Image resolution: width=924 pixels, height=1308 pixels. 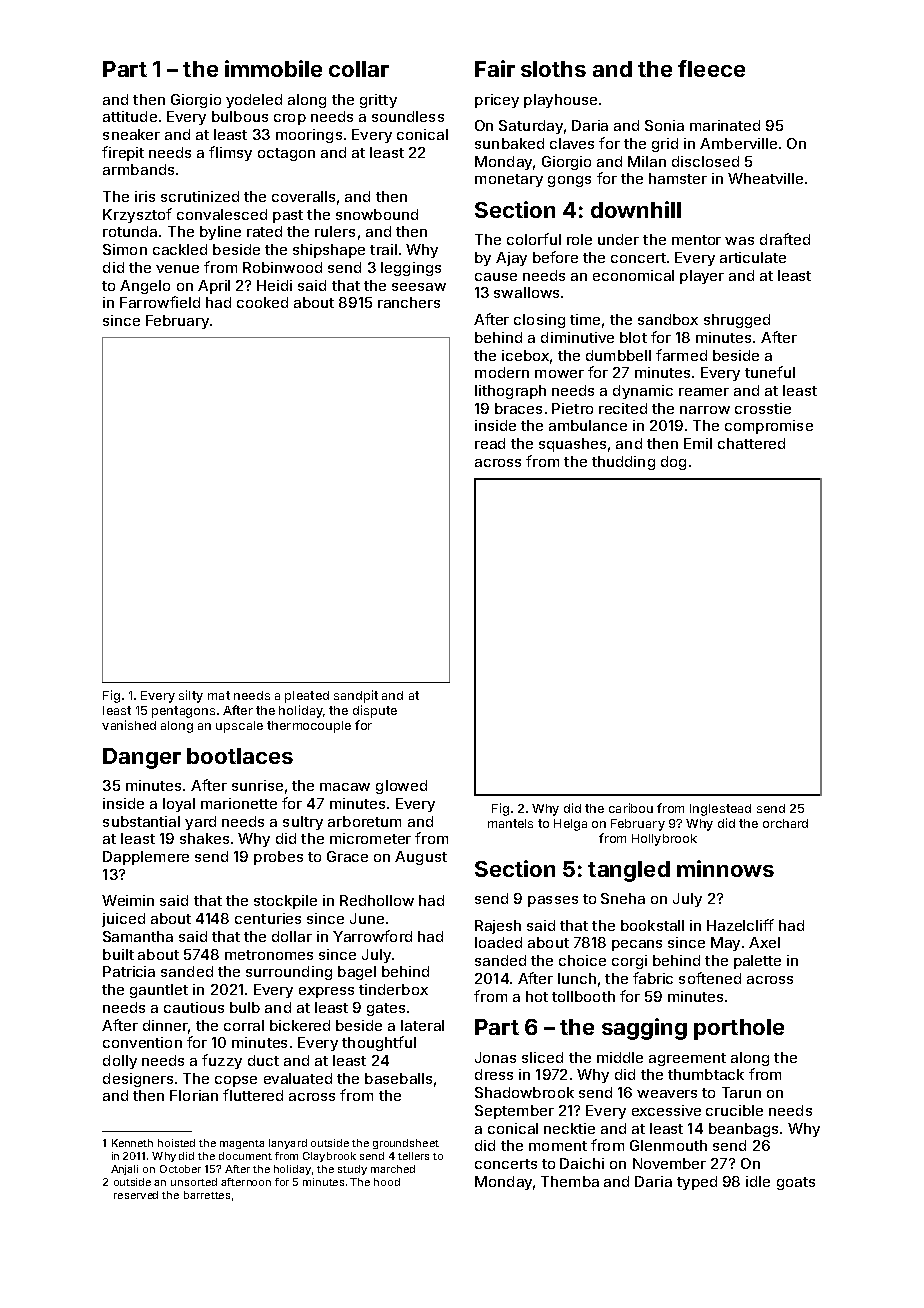 I want to click on Fair, so click(x=495, y=68).
